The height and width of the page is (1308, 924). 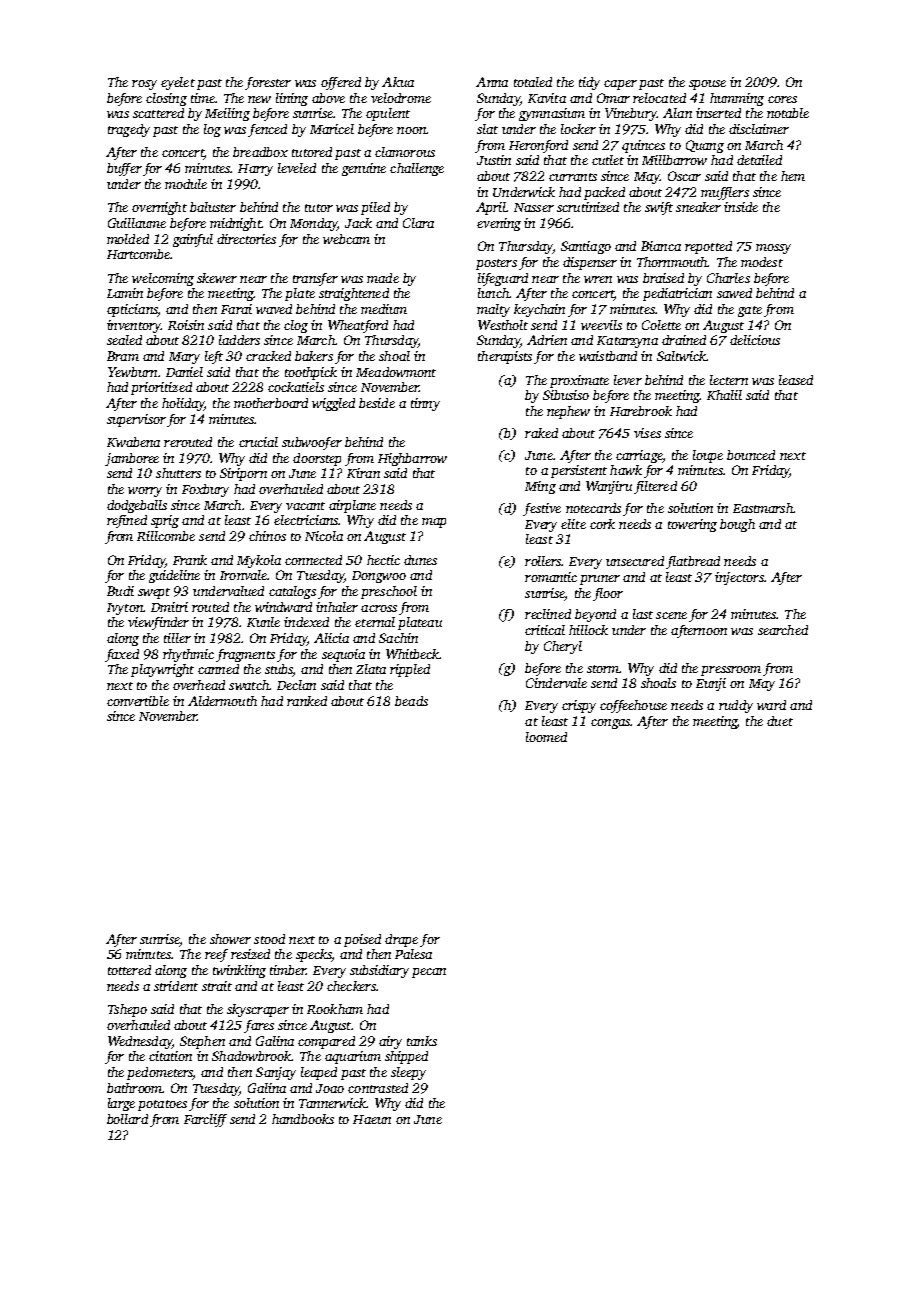 What do you see at coordinates (124, 169) in the page?
I see `buffer` at bounding box center [124, 169].
